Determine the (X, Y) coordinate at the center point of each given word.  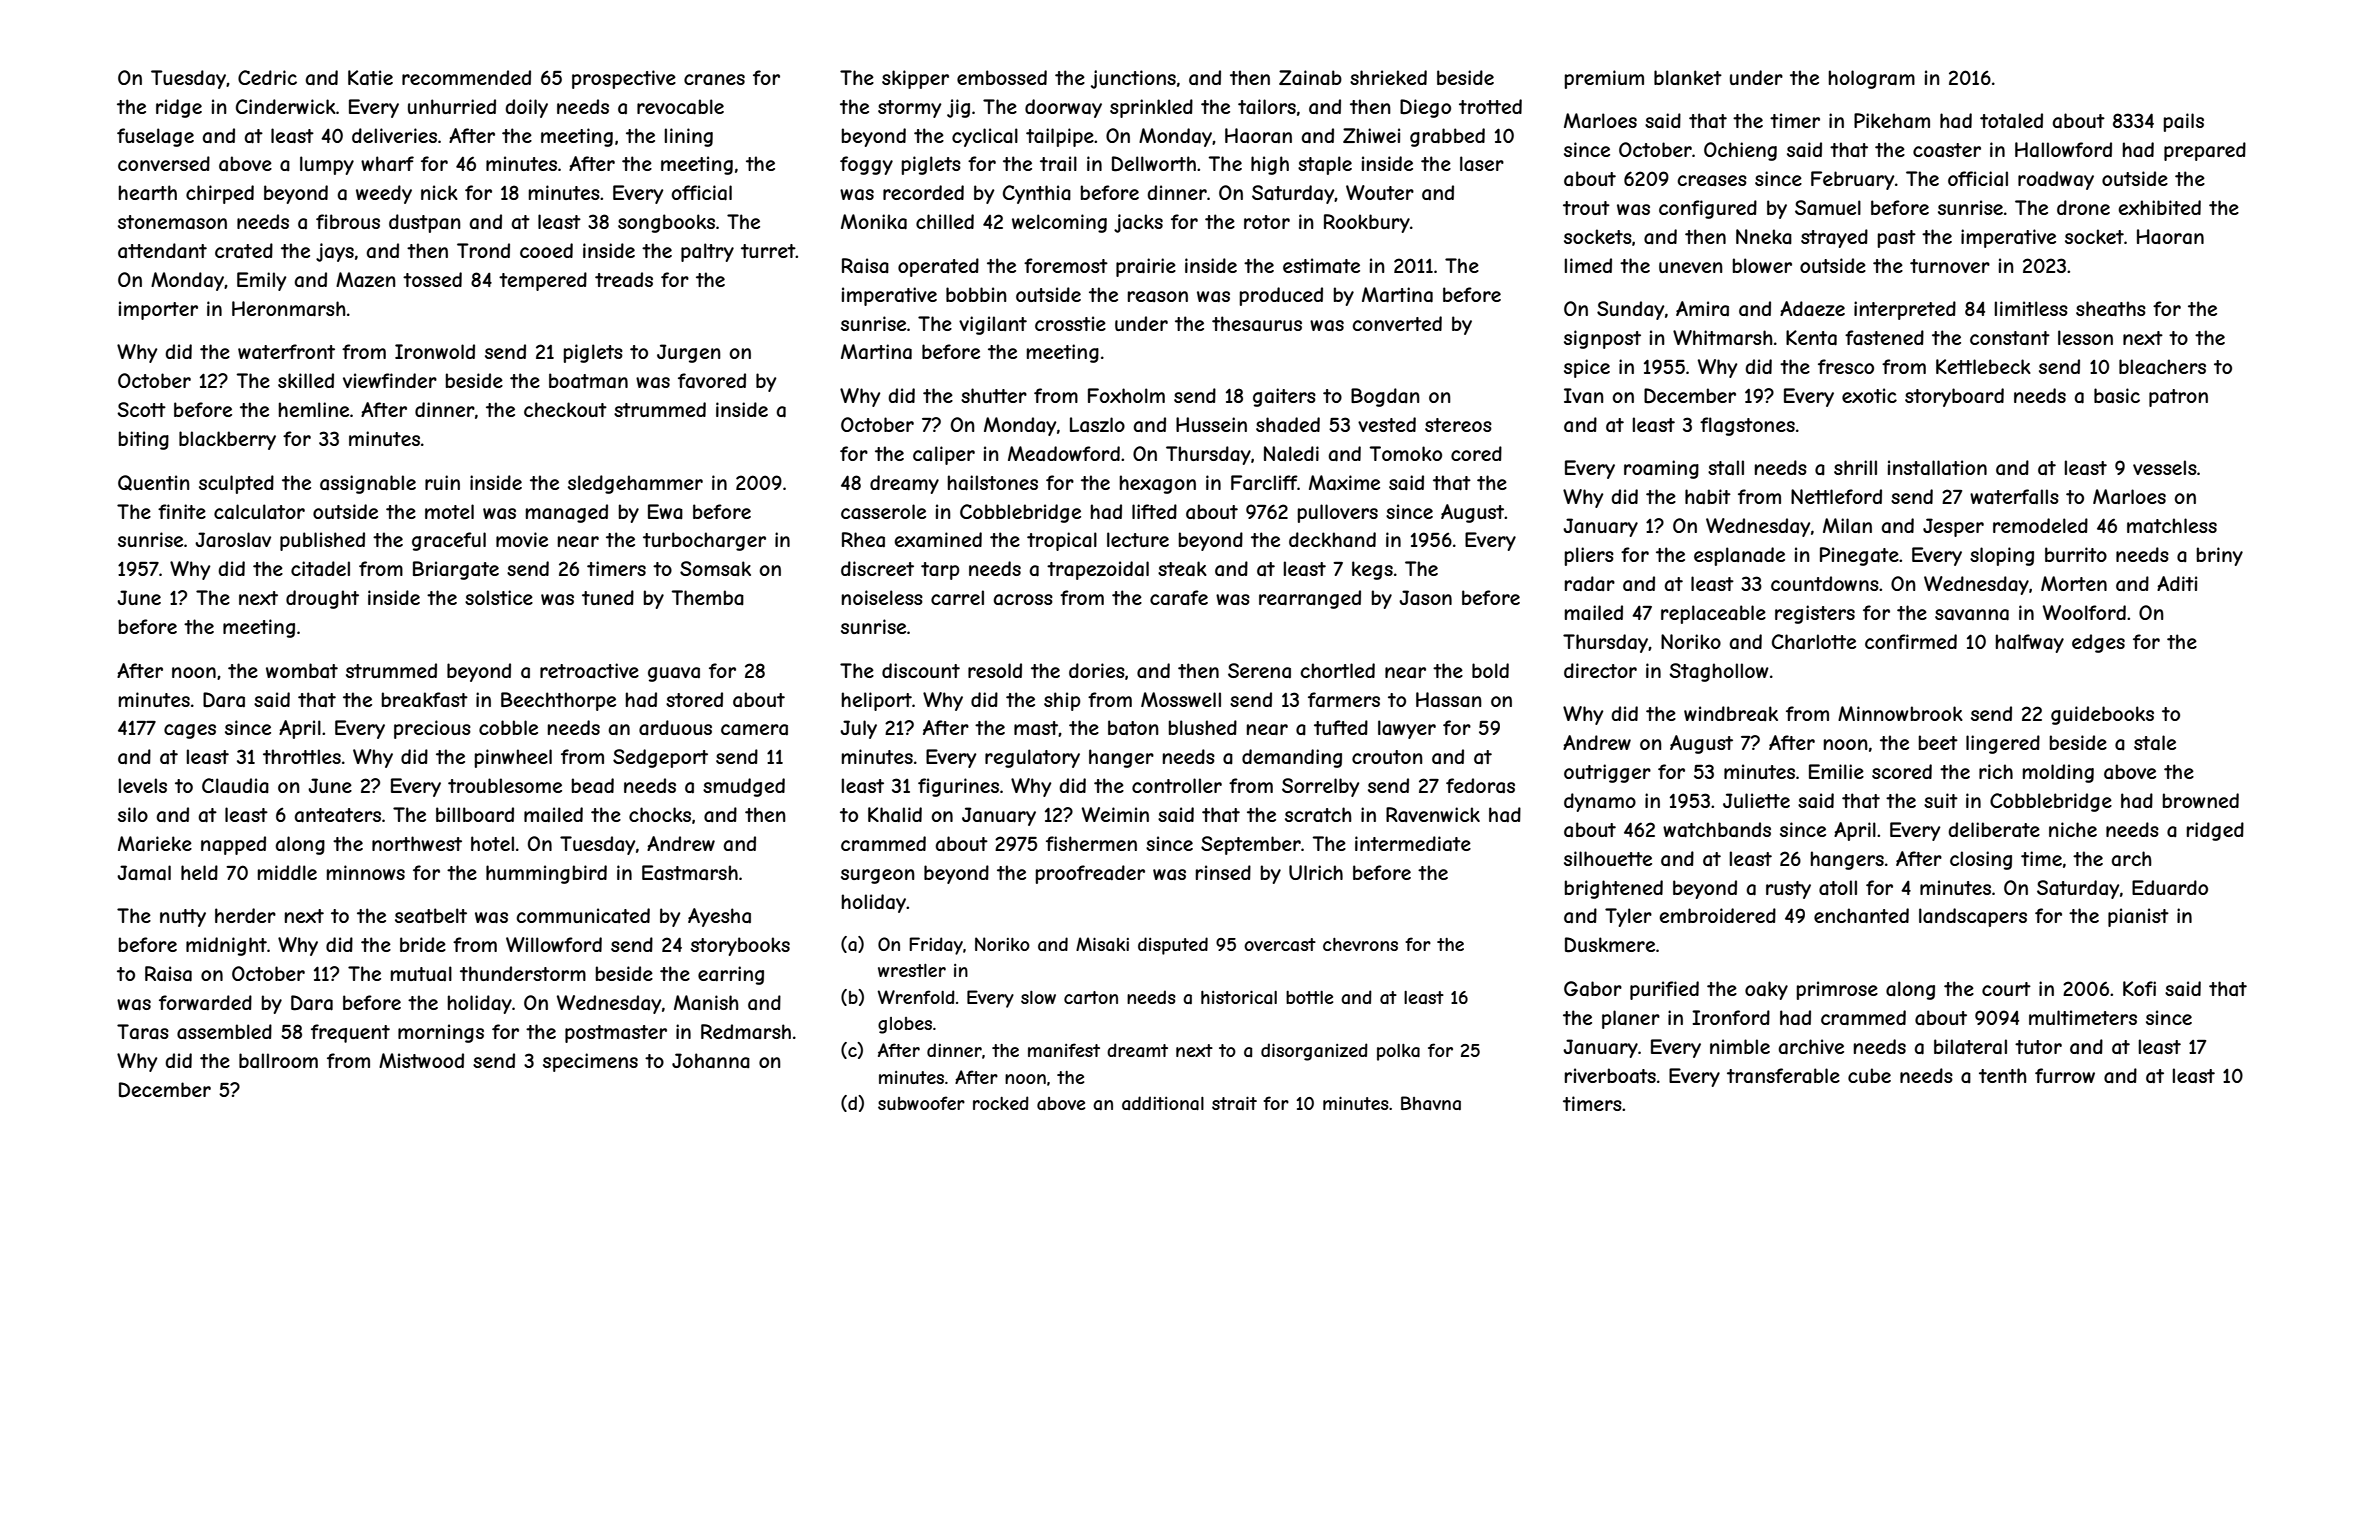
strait (1234, 1103)
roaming (1661, 469)
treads (624, 280)
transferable (1783, 1076)
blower (1762, 265)
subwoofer (921, 1103)
